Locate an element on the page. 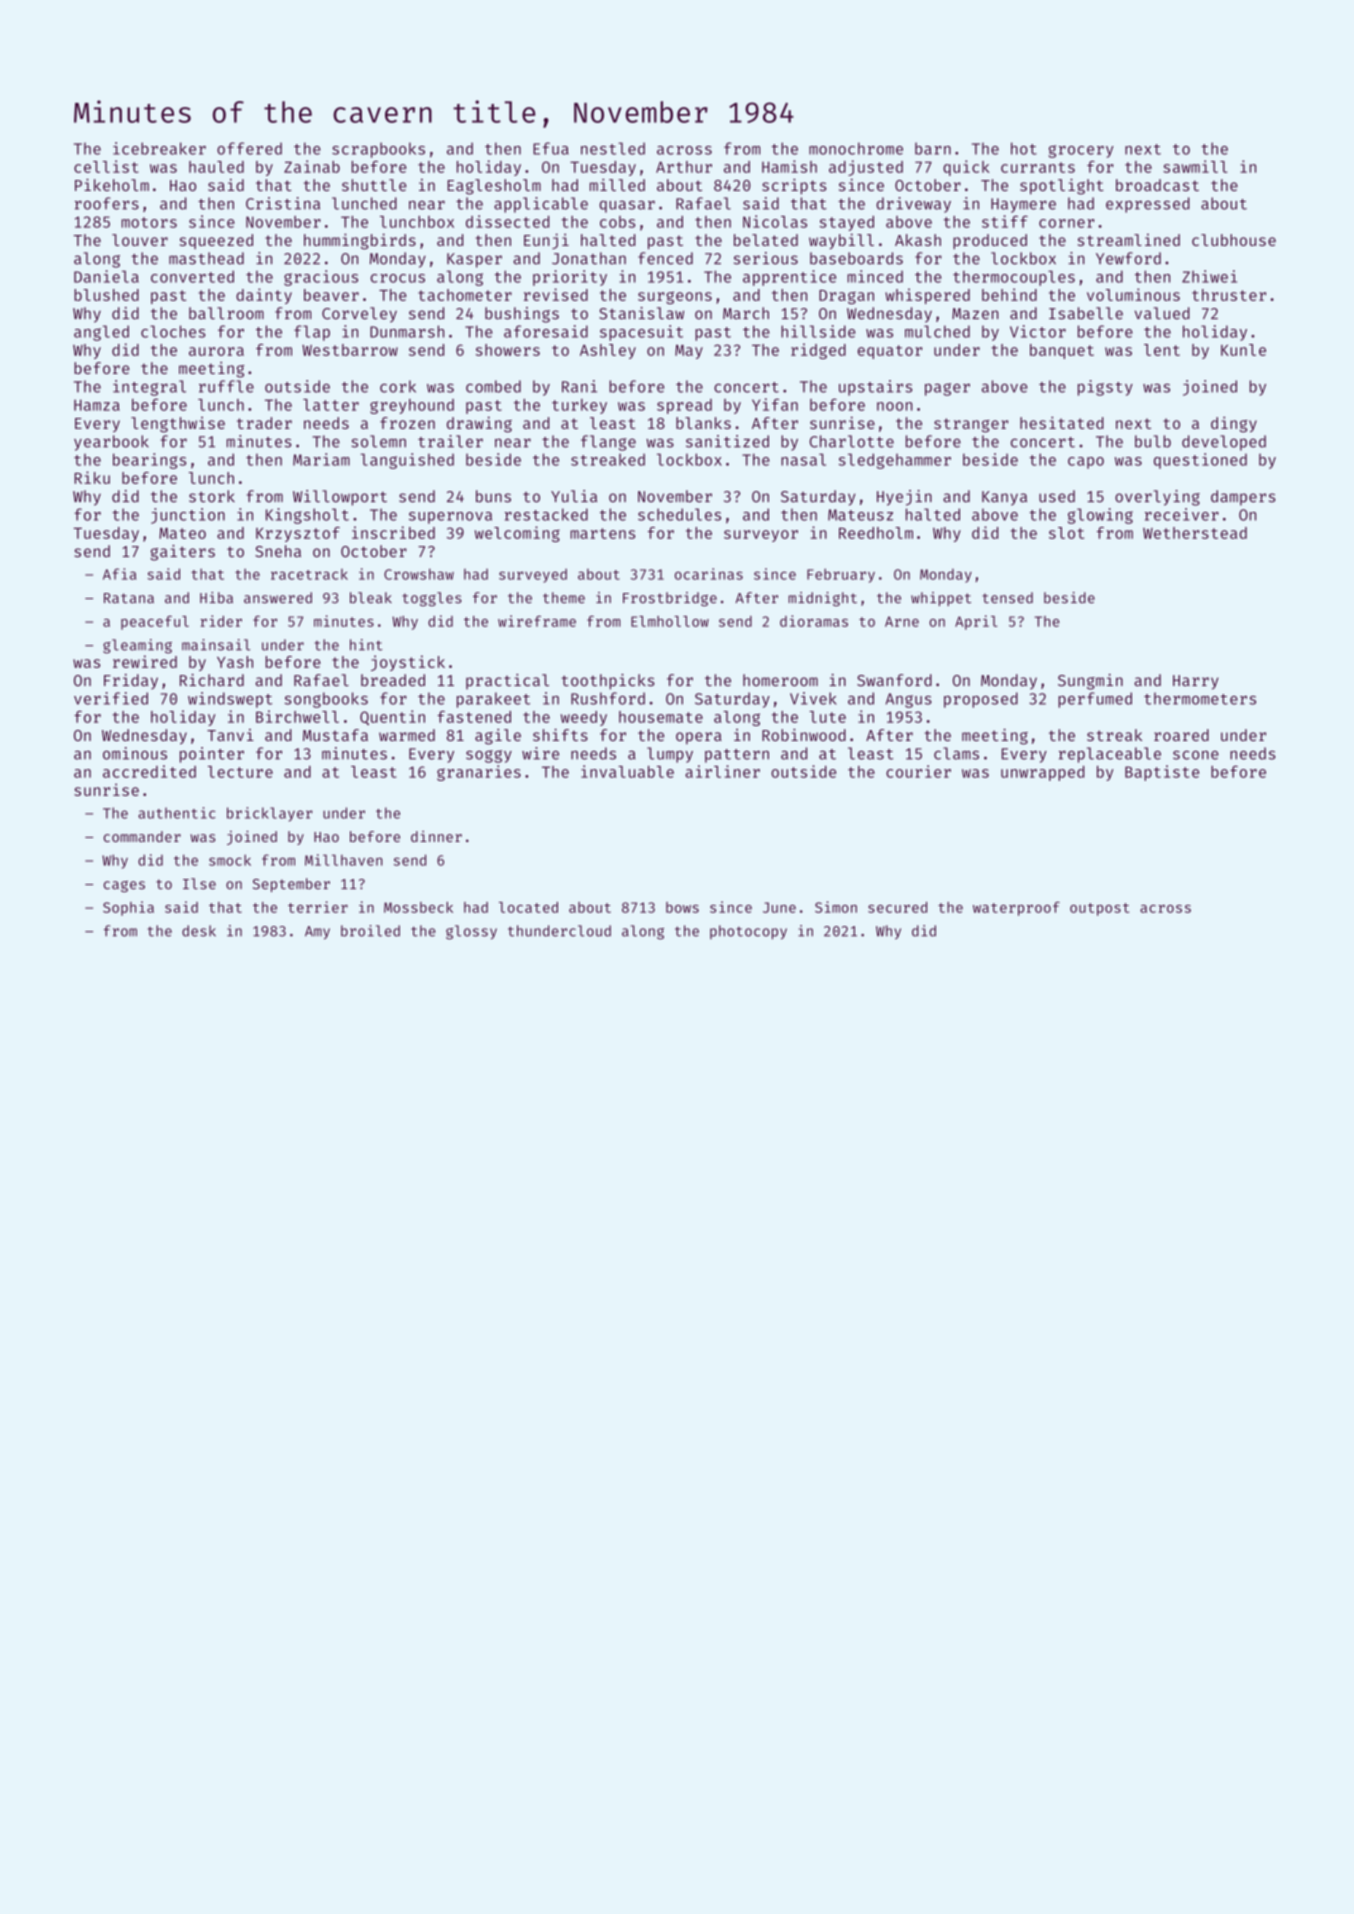 Image resolution: width=1354 pixels, height=1914 pixels. desk is located at coordinates (199, 931).
